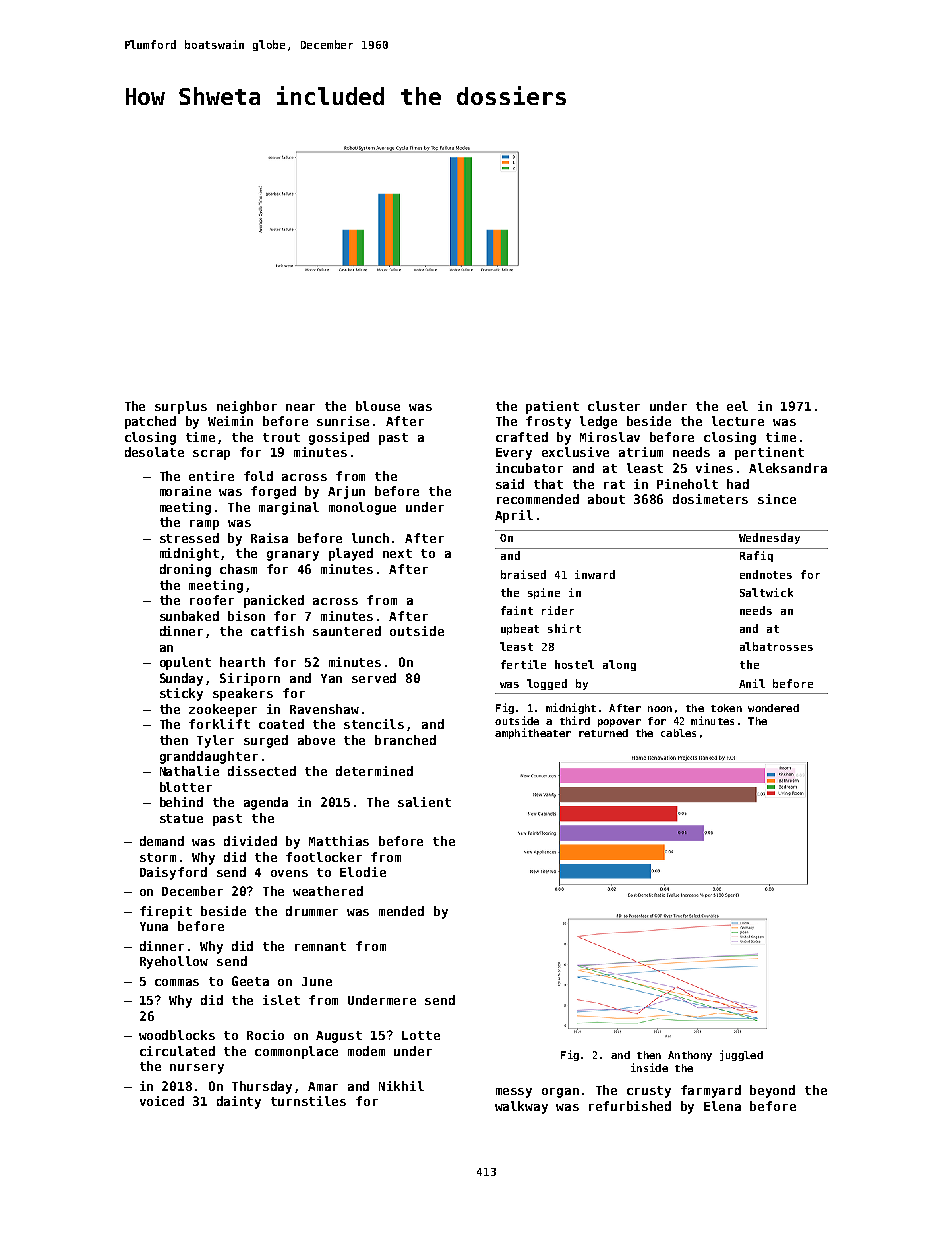 The image size is (952, 1233). What do you see at coordinates (630, 1106) in the screenshot?
I see `refurbished` at bounding box center [630, 1106].
